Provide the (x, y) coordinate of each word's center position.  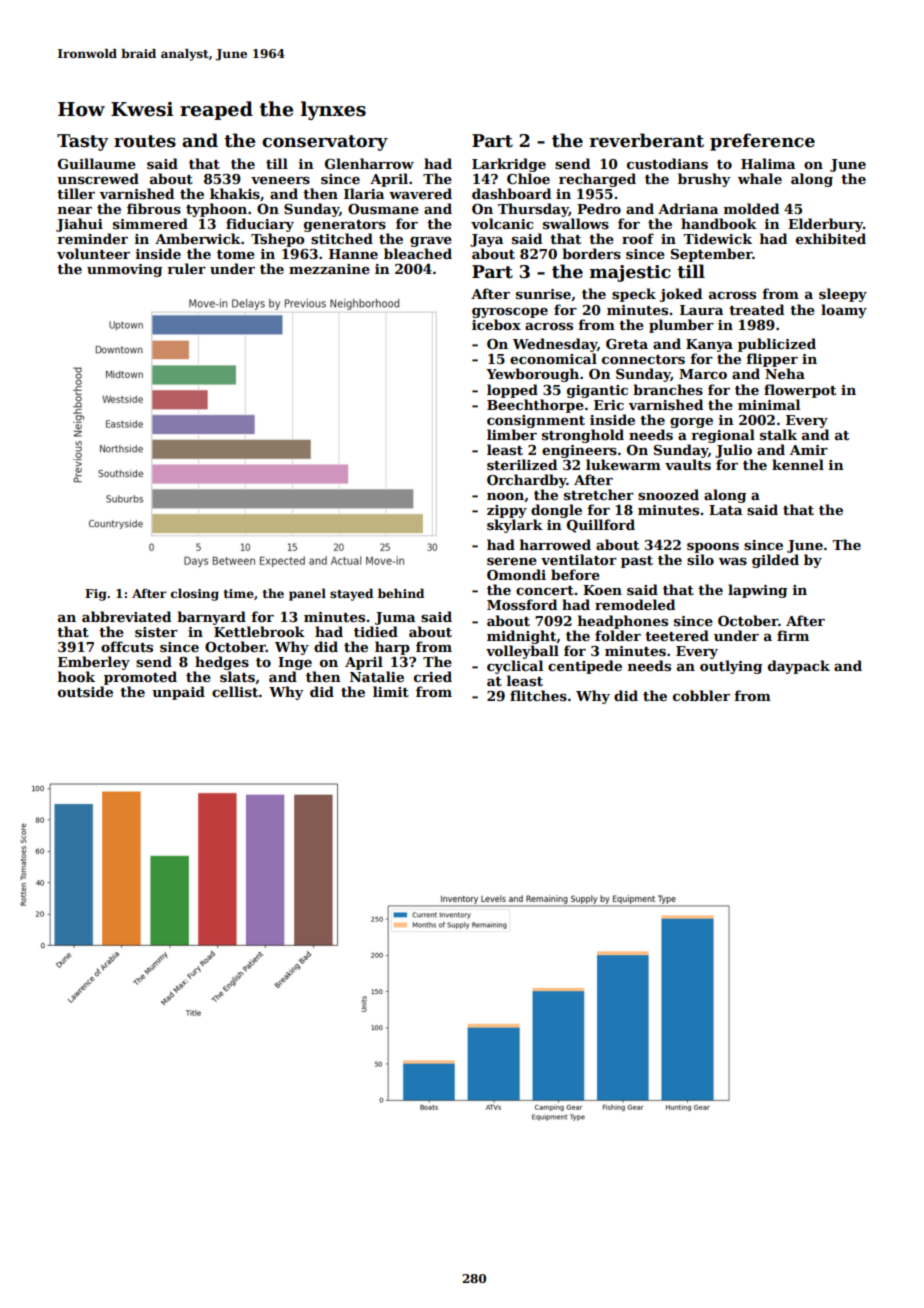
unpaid (178, 693)
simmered (150, 223)
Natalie (377, 676)
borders (591, 253)
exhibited (831, 238)
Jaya (486, 240)
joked (681, 295)
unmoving (124, 270)
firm (793, 635)
